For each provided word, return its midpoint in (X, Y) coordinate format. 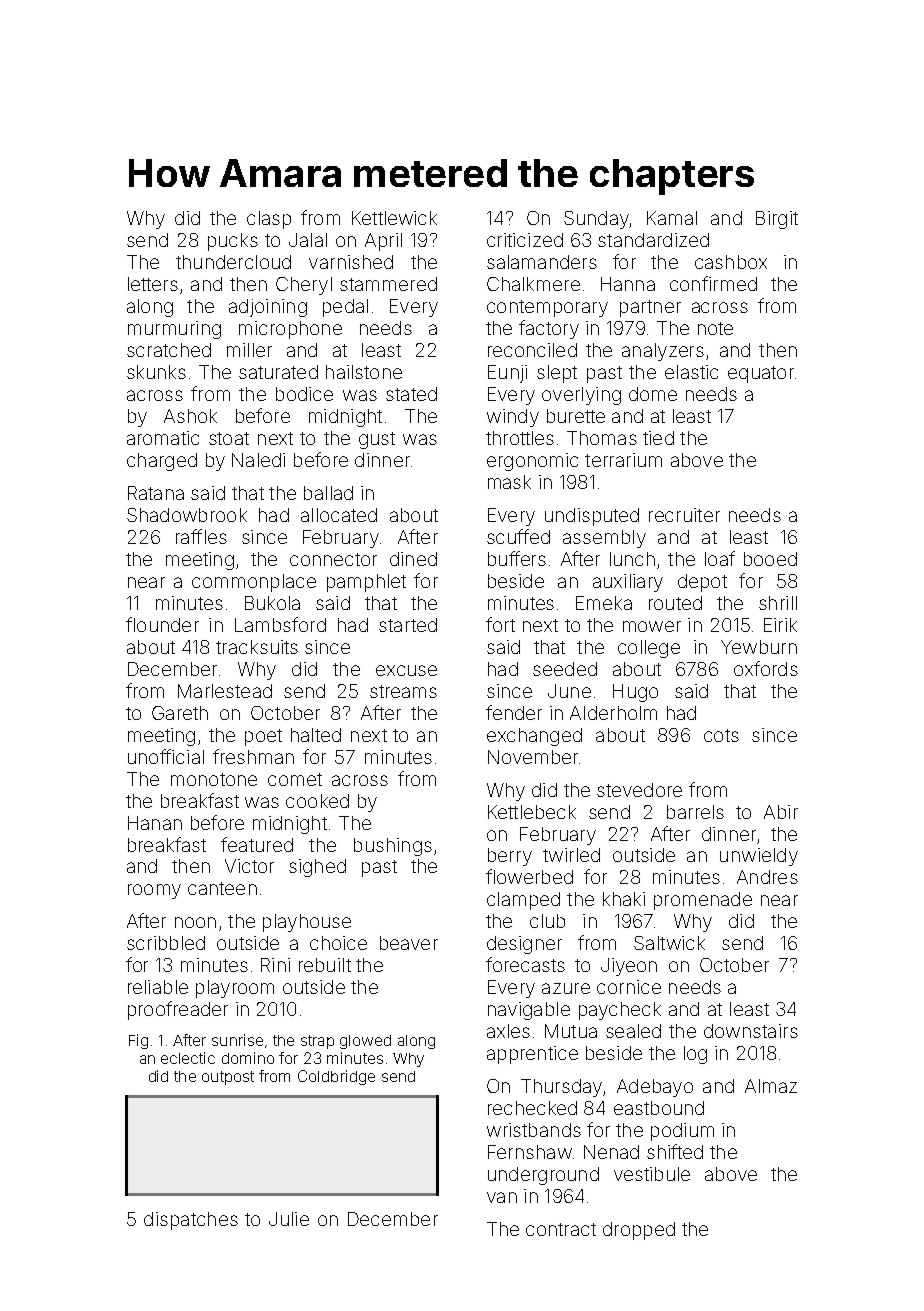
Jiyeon (629, 967)
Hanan (155, 823)
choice (338, 943)
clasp (269, 220)
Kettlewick (394, 218)
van (502, 1197)
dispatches (191, 1221)
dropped (639, 1231)
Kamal (672, 218)
